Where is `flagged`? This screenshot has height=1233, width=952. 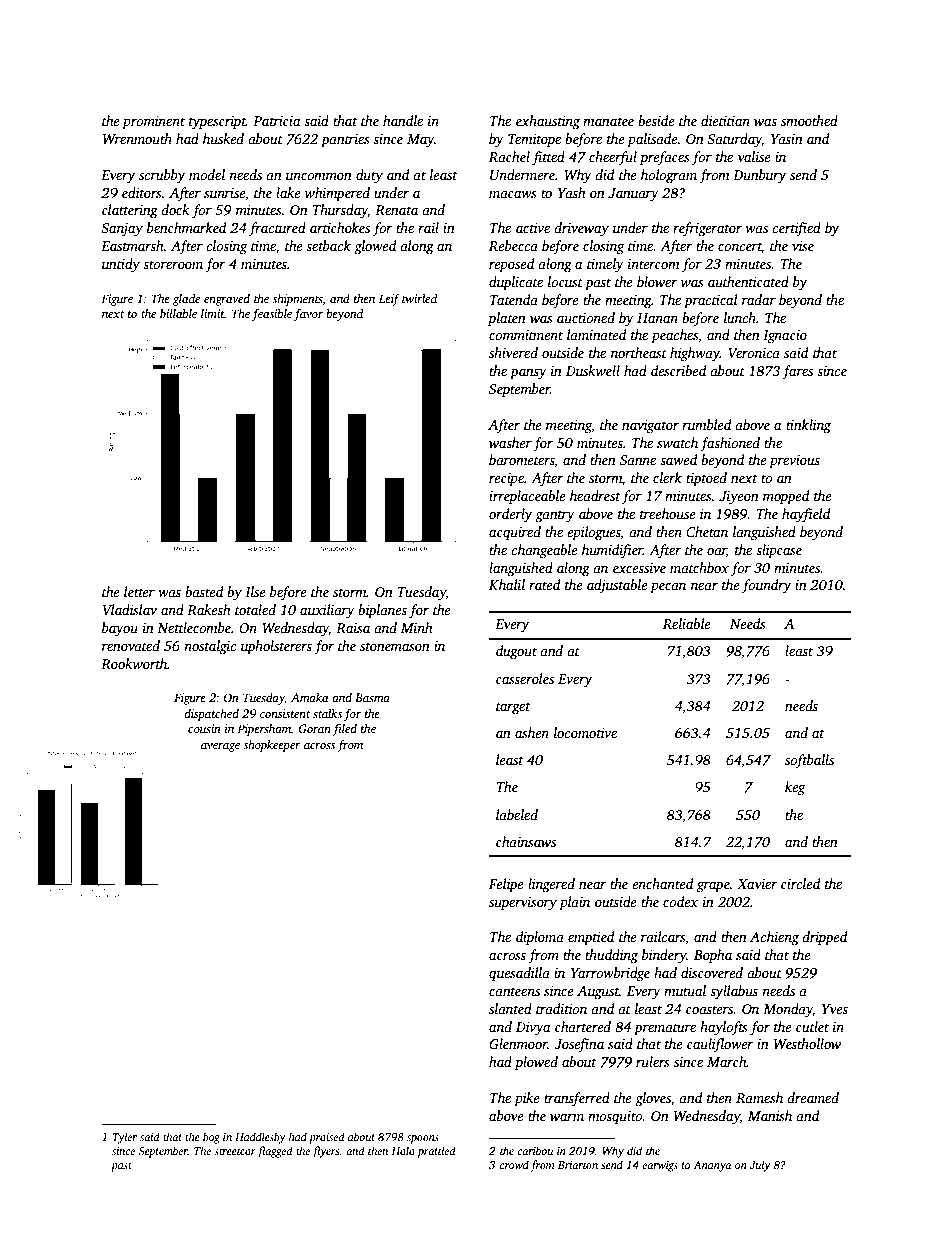
flagged is located at coordinates (275, 1152).
